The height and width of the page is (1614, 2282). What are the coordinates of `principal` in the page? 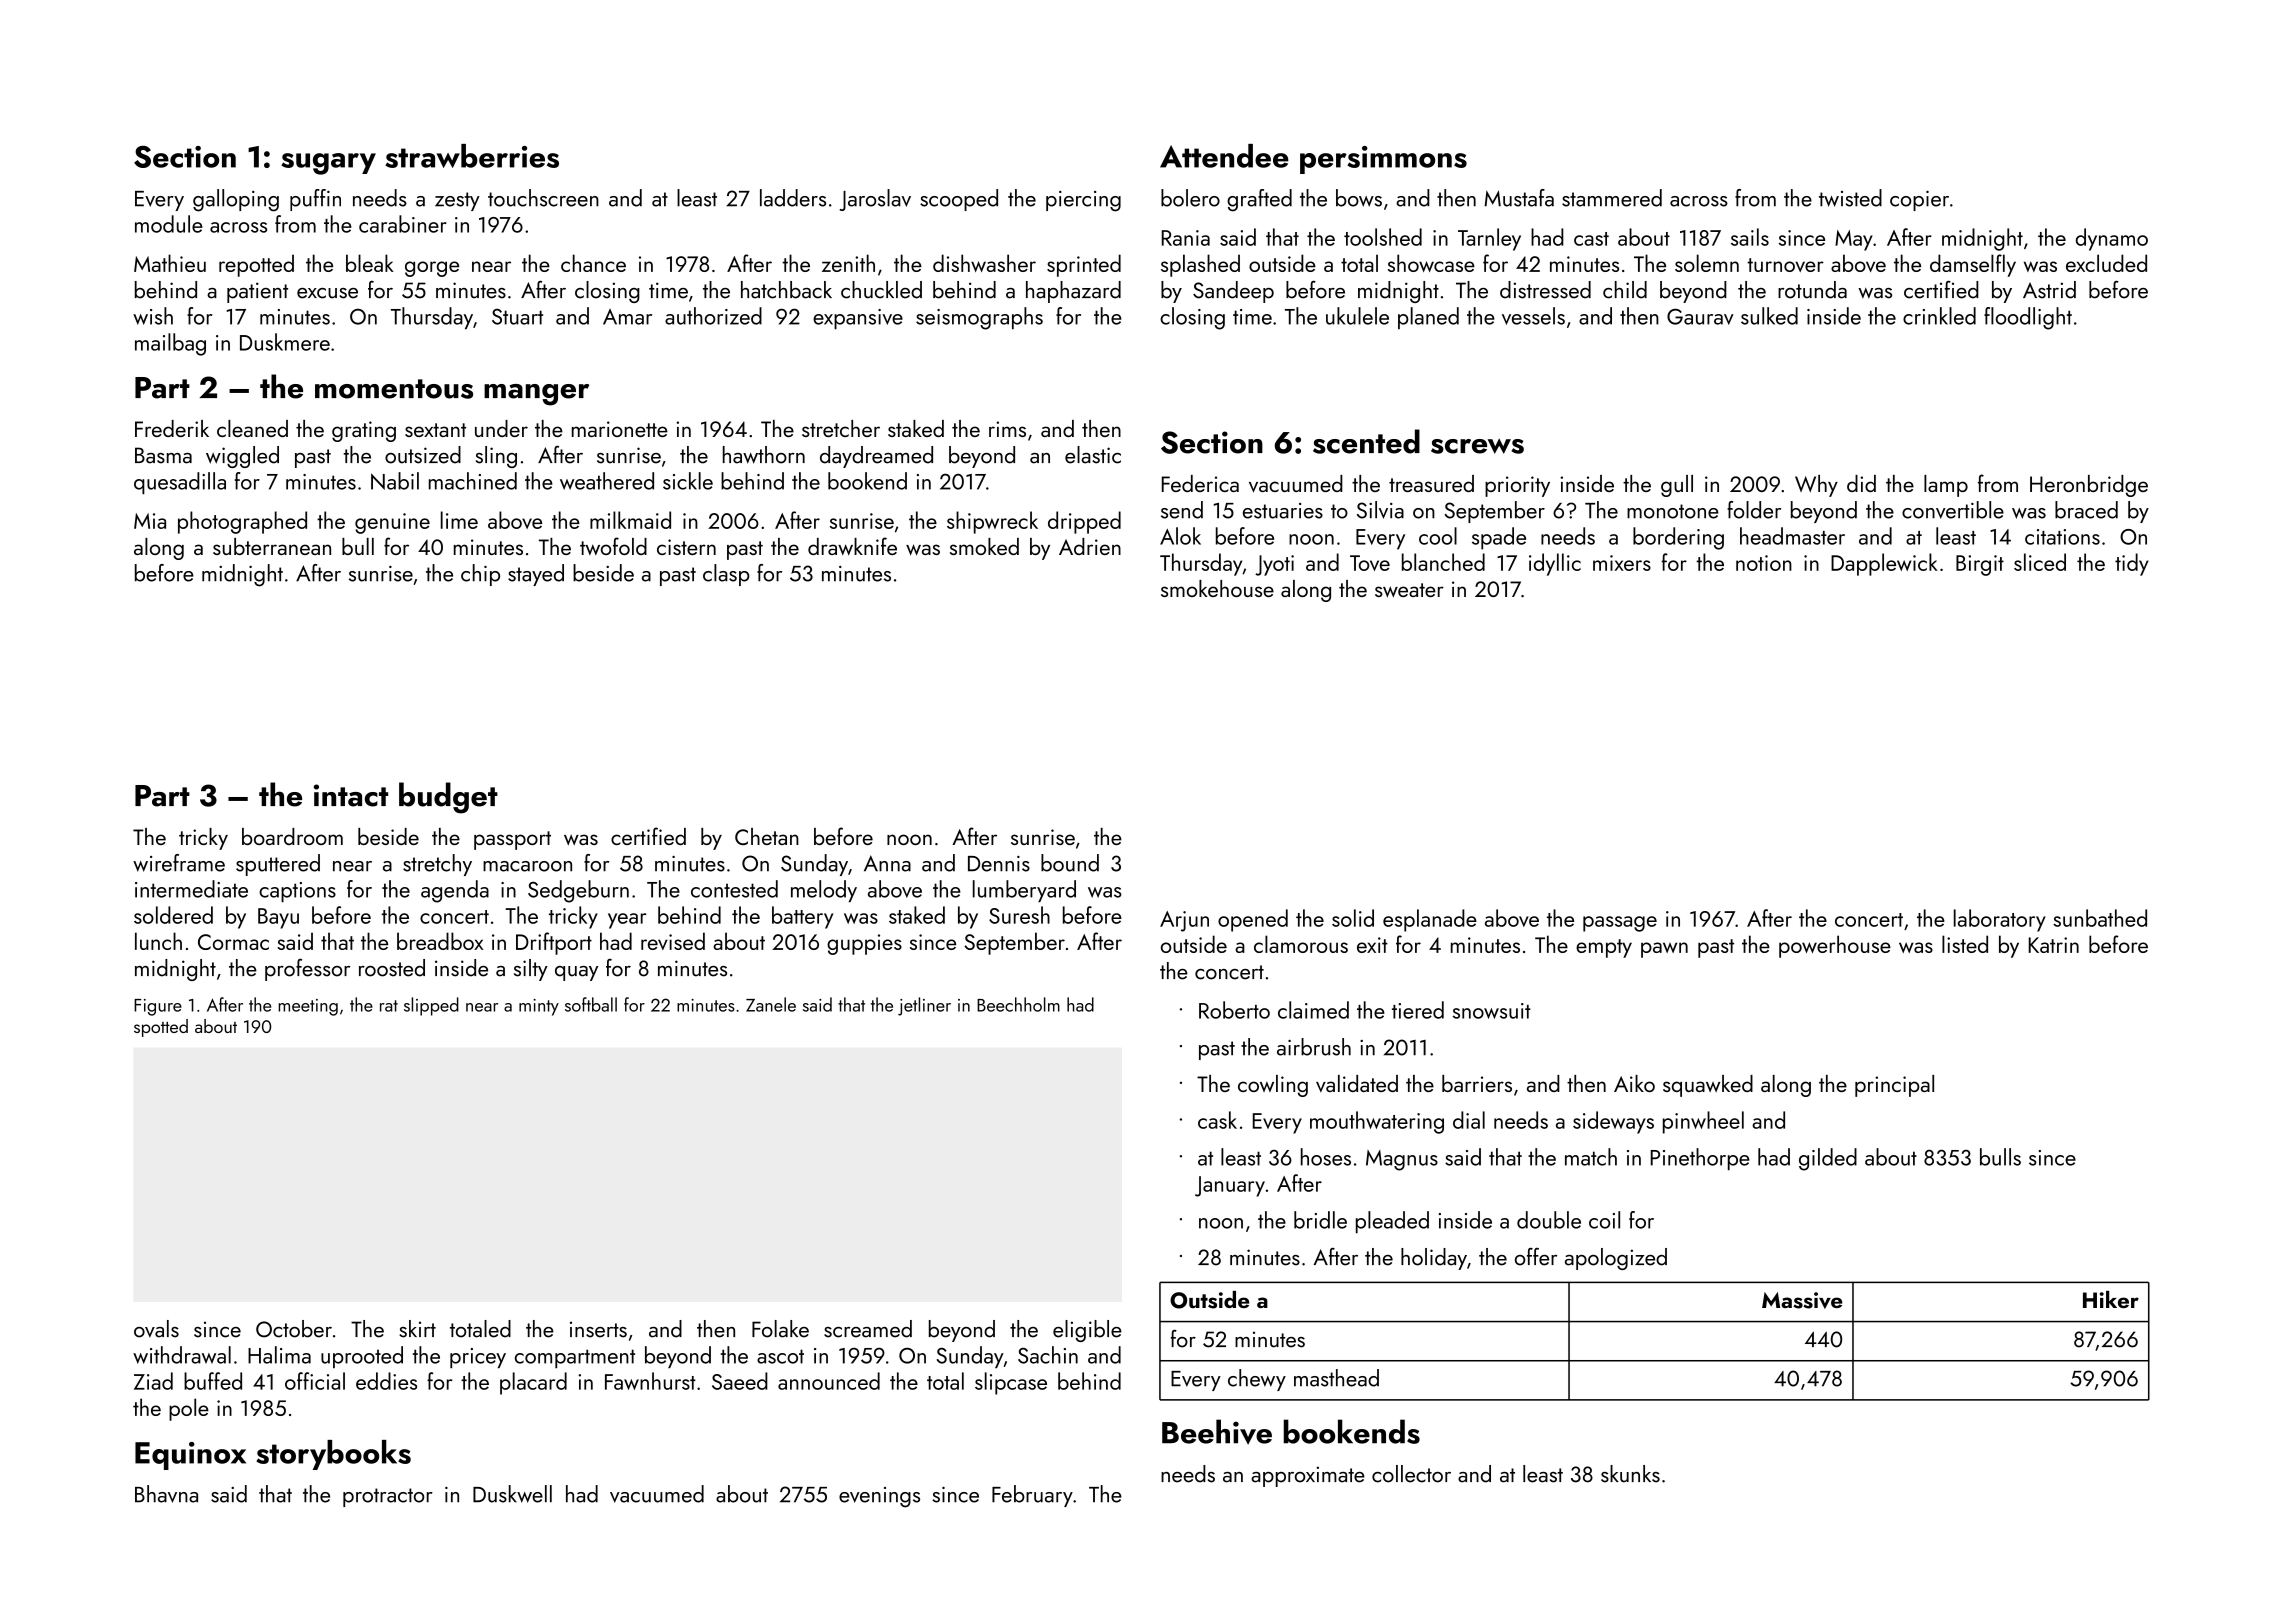 It's located at (1894, 1086).
